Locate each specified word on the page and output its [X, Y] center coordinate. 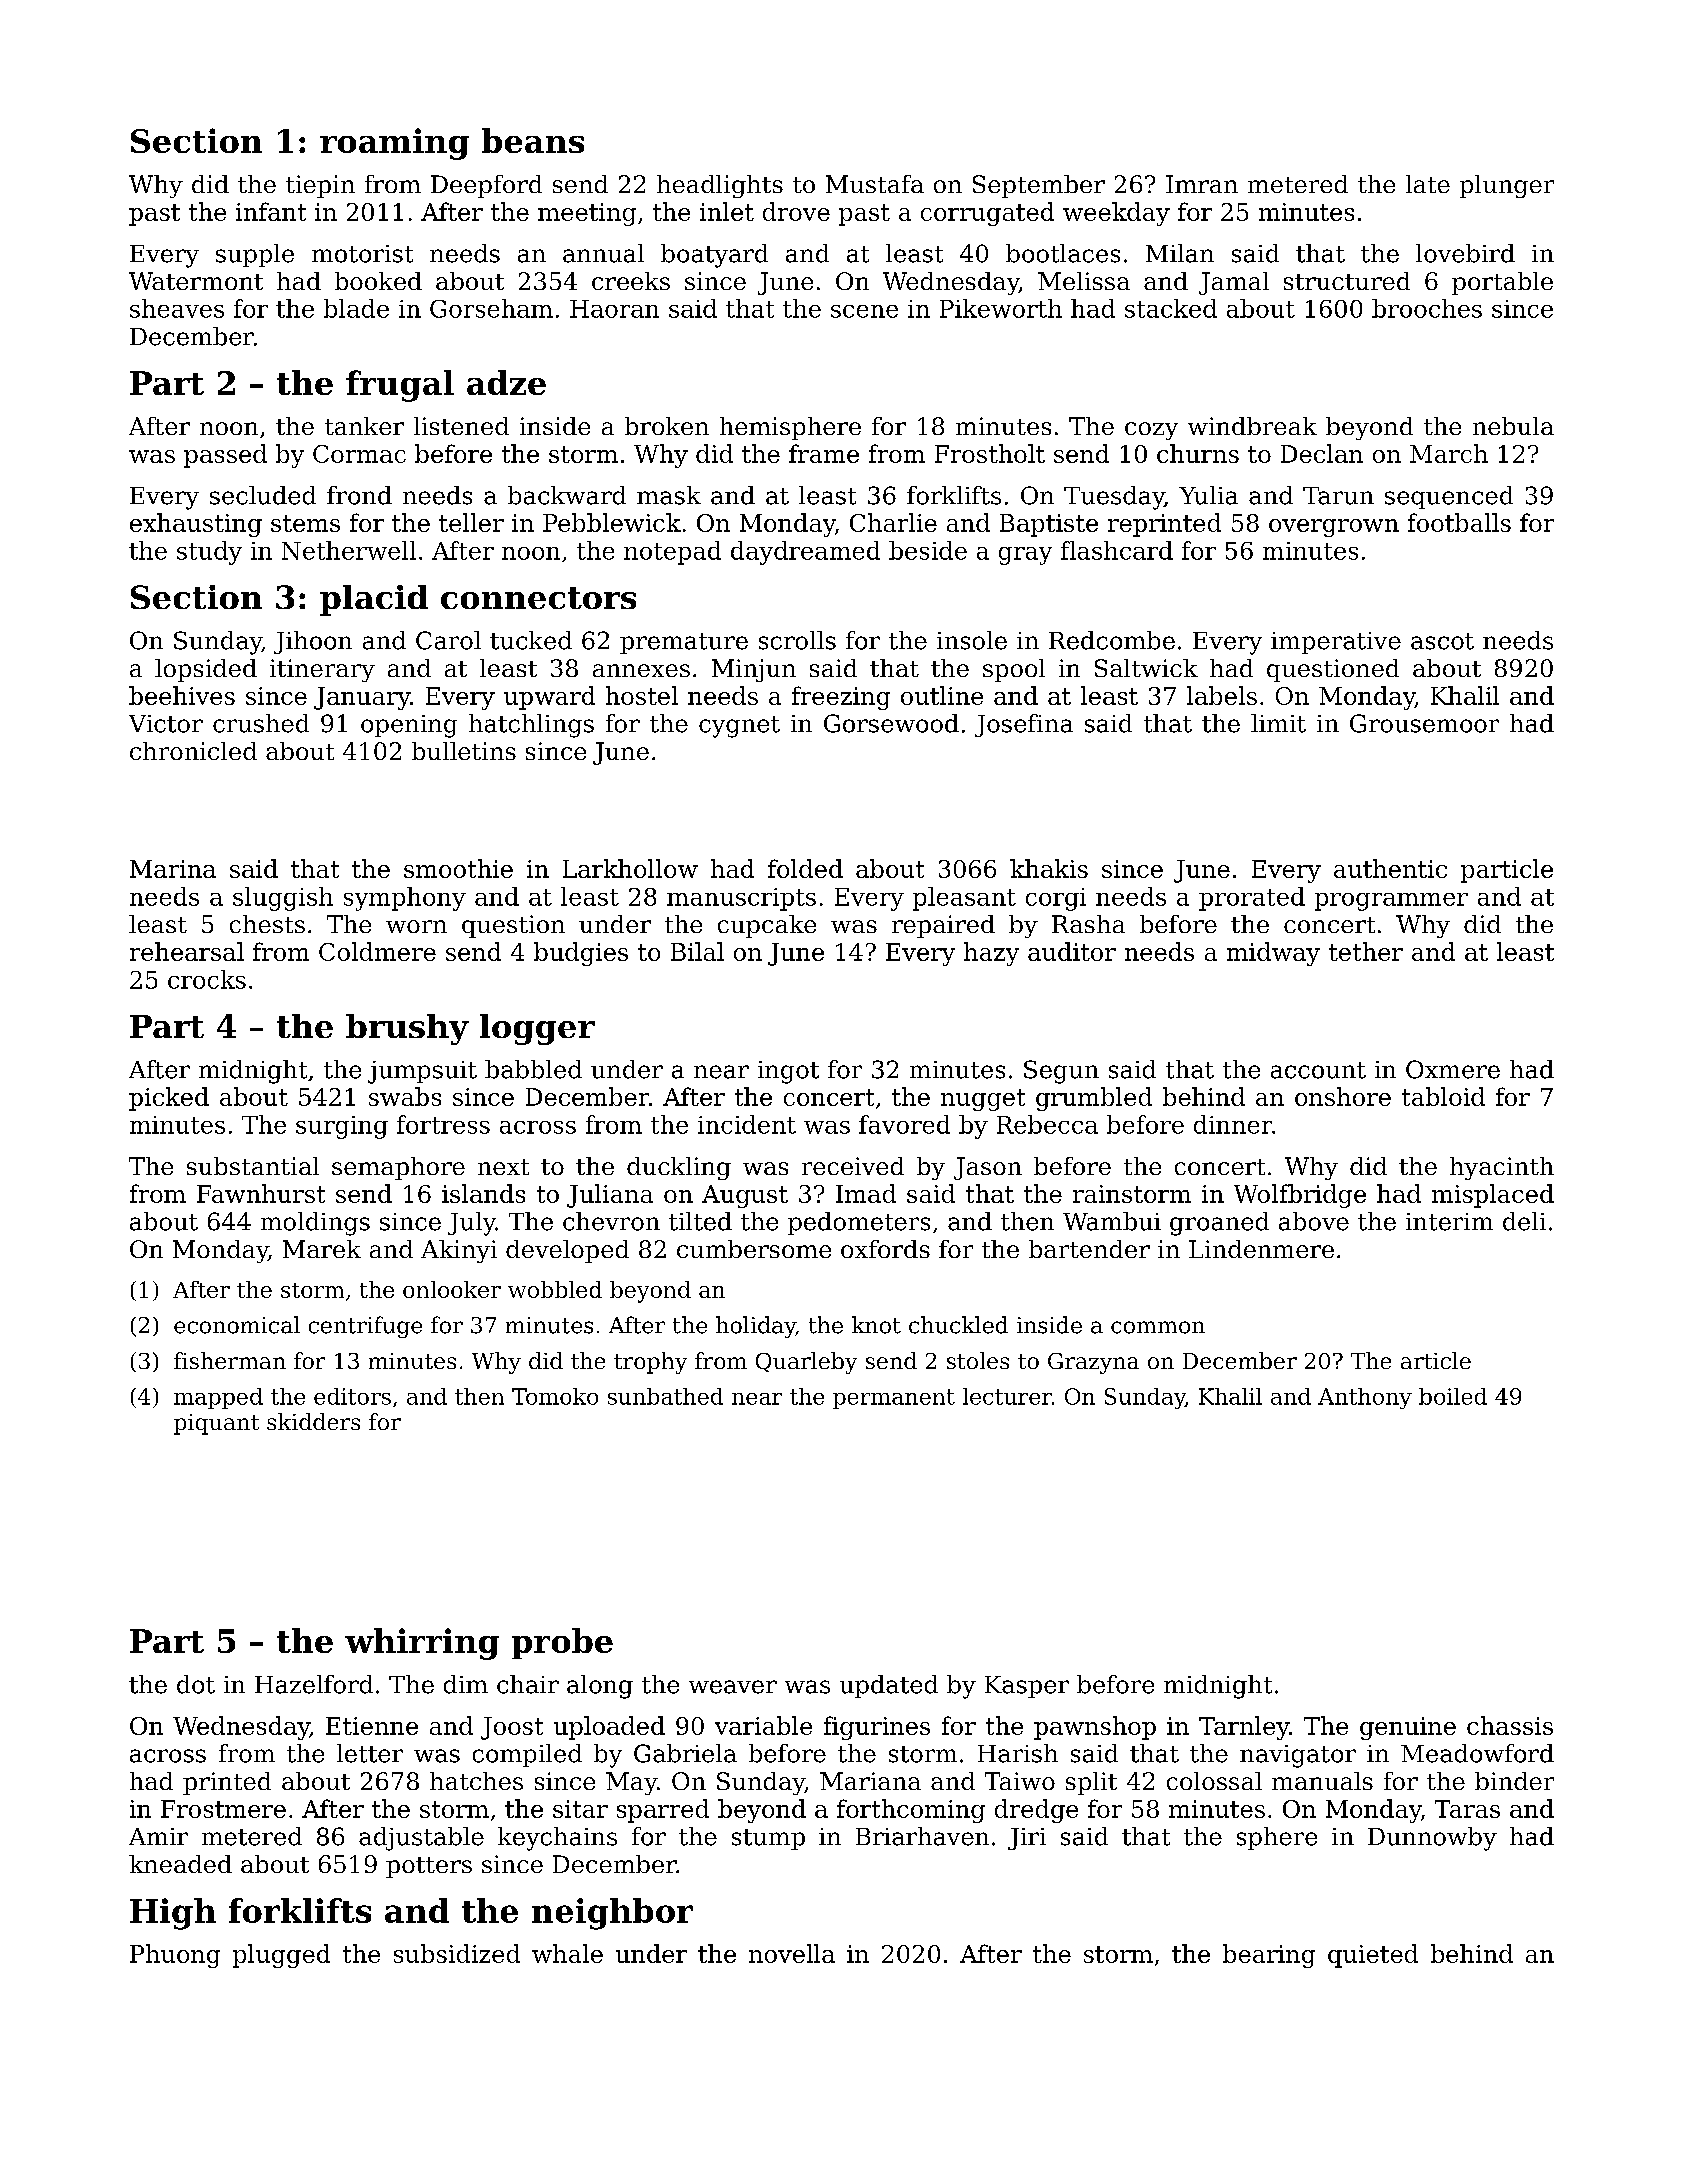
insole [972, 640]
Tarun [1338, 496]
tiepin [320, 186]
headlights [720, 186]
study [209, 553]
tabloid [1443, 1096]
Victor [166, 724]
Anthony [1365, 1398]
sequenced [1449, 497]
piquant [216, 1424]
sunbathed [665, 1396]
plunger [1507, 186]
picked [169, 1099]
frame [824, 453]
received [853, 1166]
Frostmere [223, 1809]
